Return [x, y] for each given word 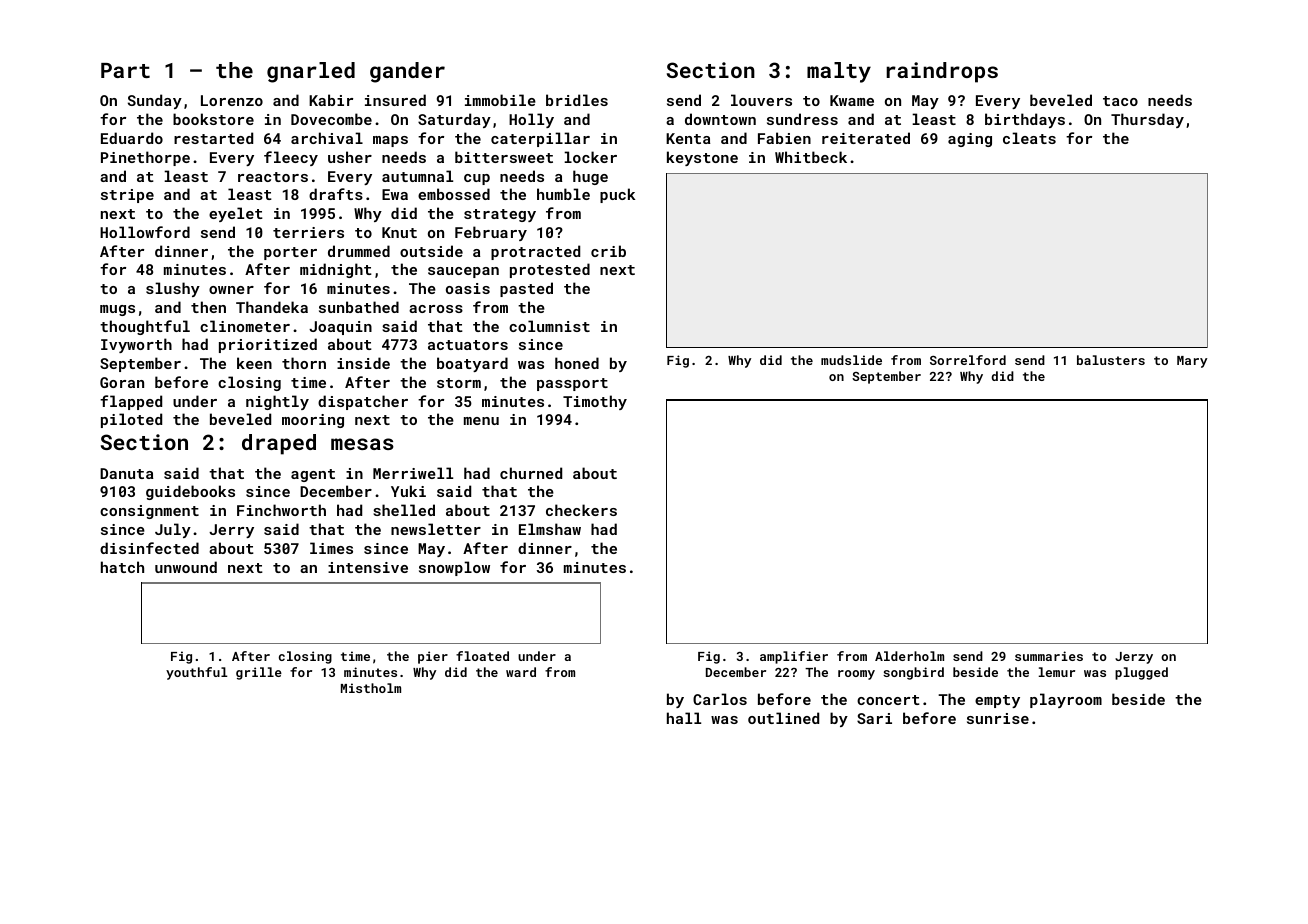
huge [590, 177]
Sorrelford [968, 360]
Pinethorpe [145, 158]
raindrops [942, 72]
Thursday [1147, 120]
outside [431, 251]
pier [433, 657]
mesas [362, 444]
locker [590, 157]
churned [531, 473]
